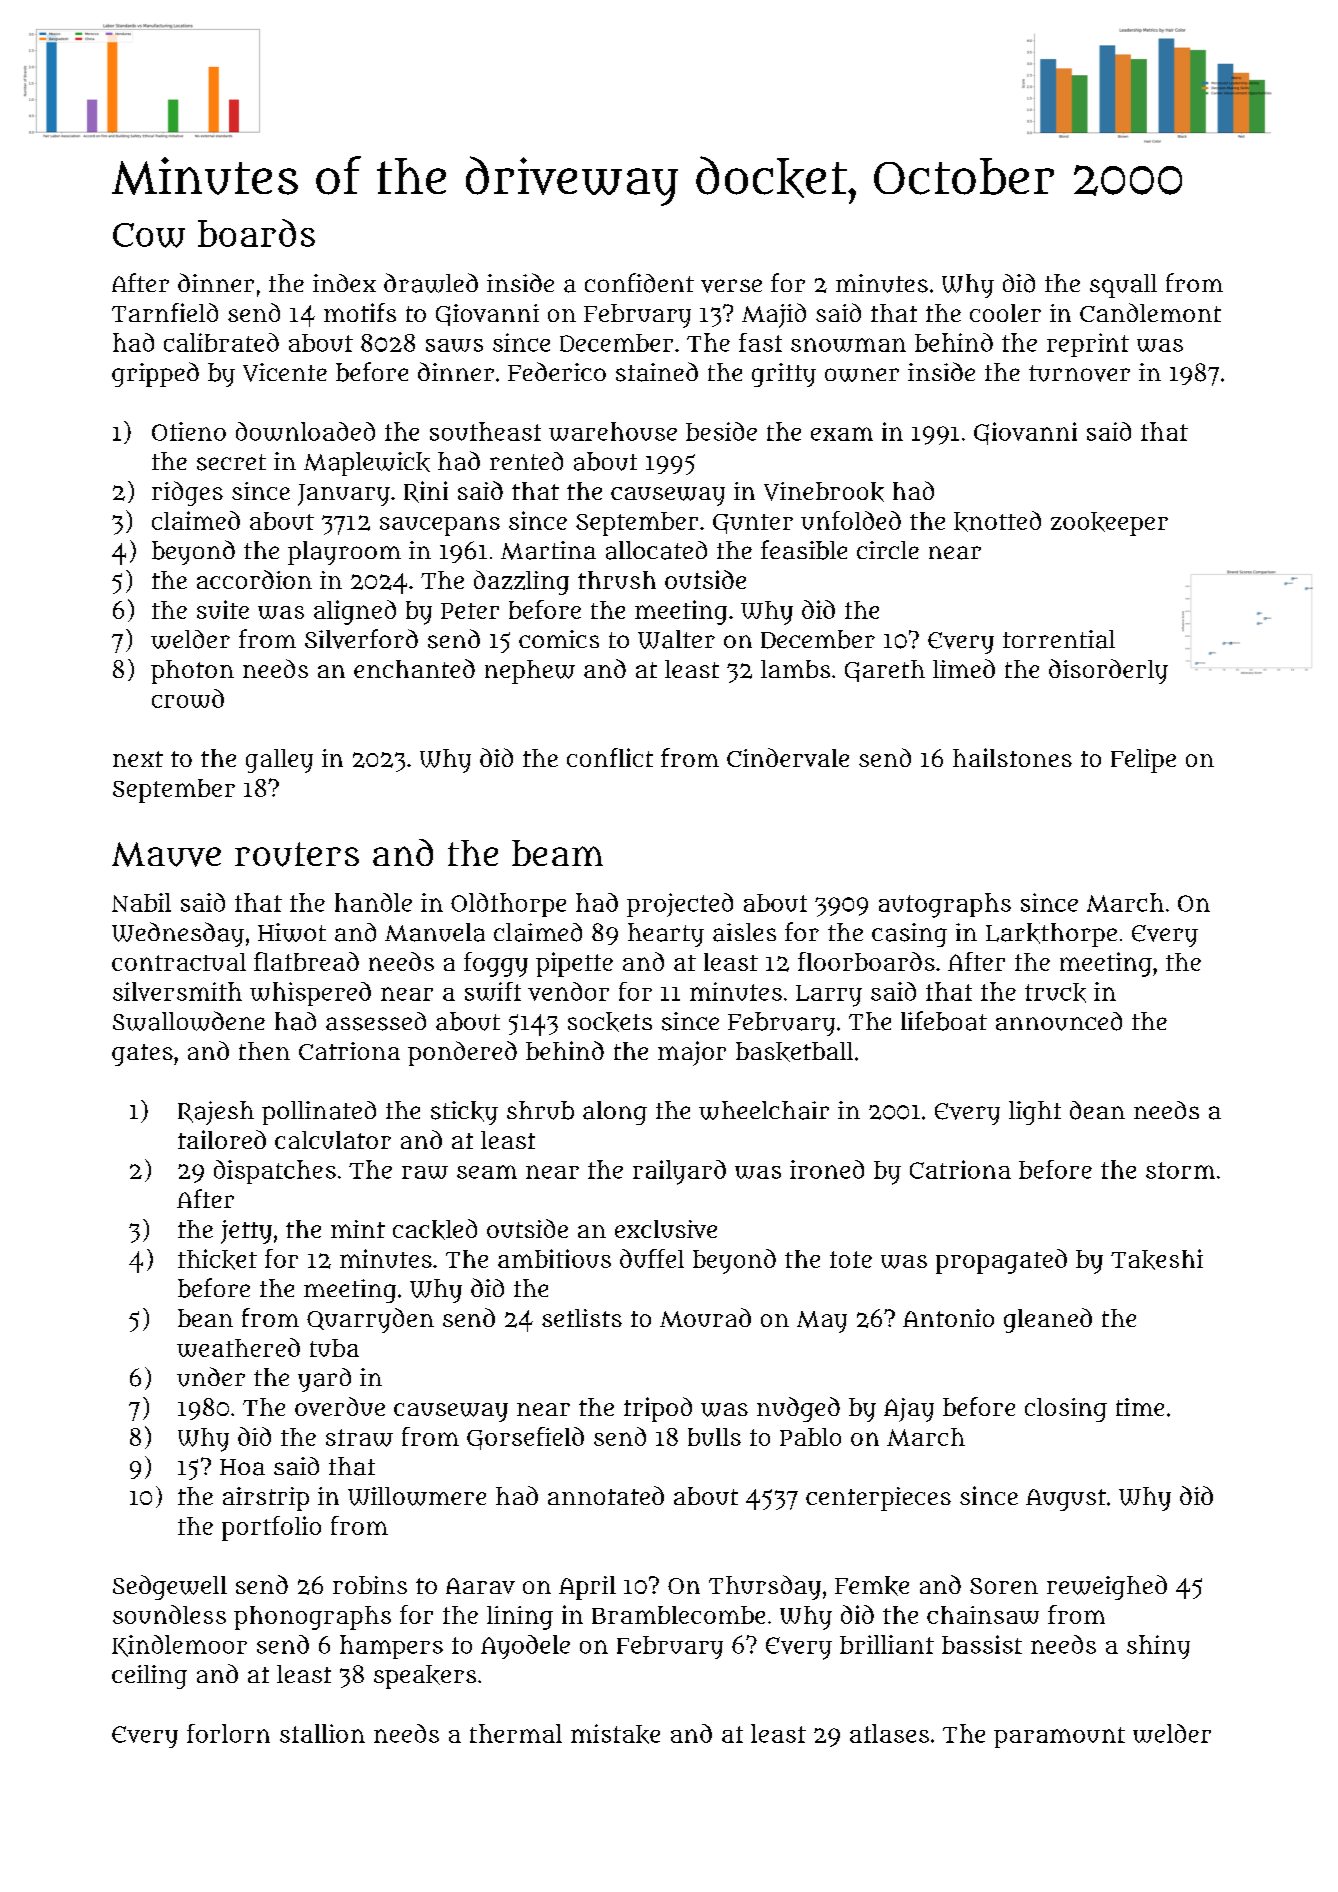 Image resolution: width=1338 pixels, height=1892 pixels. What do you see at coordinates (142, 1055) in the image?
I see `gates` at bounding box center [142, 1055].
